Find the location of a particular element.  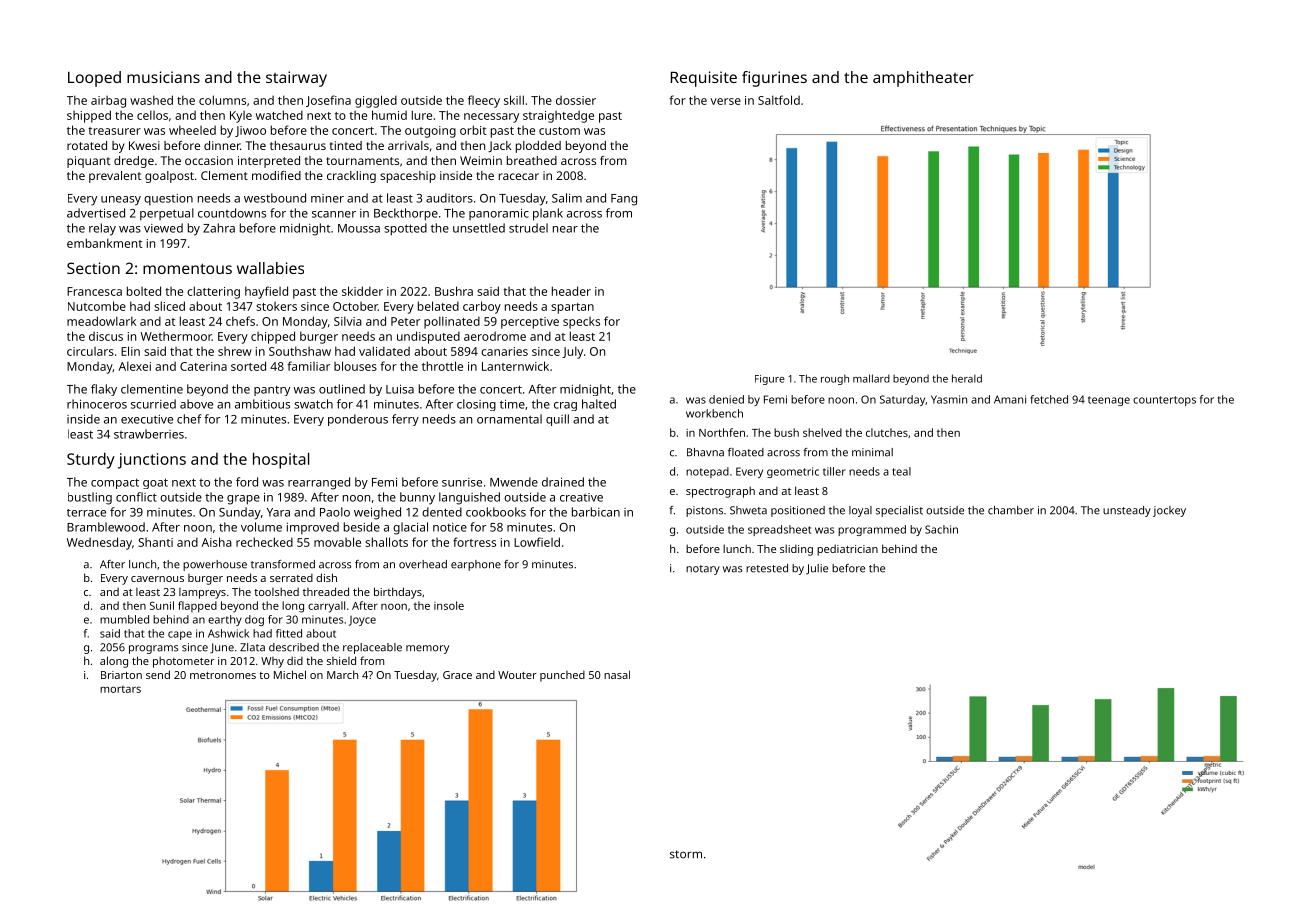

outlined is located at coordinates (342, 389).
